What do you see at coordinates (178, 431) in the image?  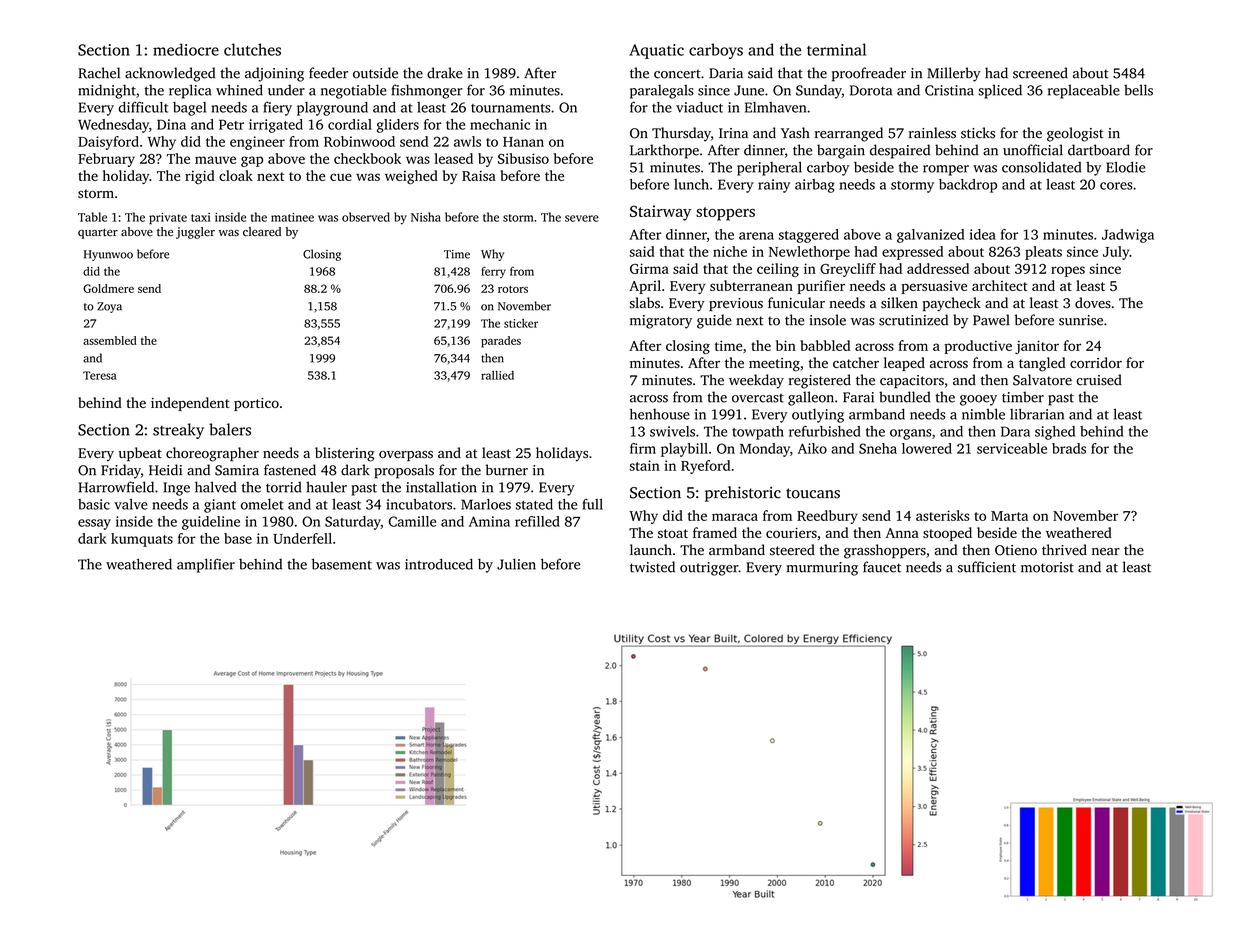 I see `streaky` at bounding box center [178, 431].
